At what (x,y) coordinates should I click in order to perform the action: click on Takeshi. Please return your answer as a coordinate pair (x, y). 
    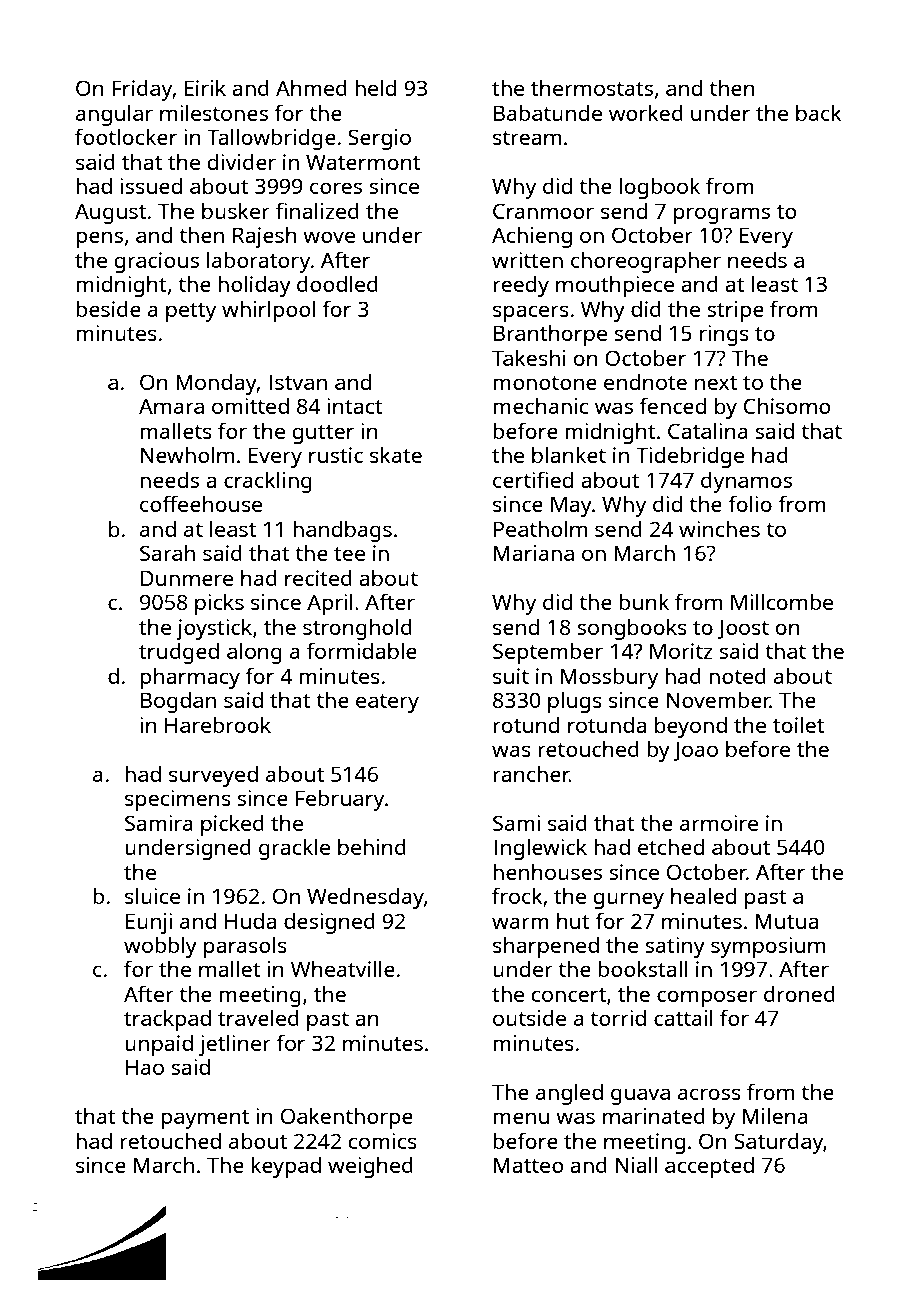
    Looking at the image, I should click on (529, 357).
